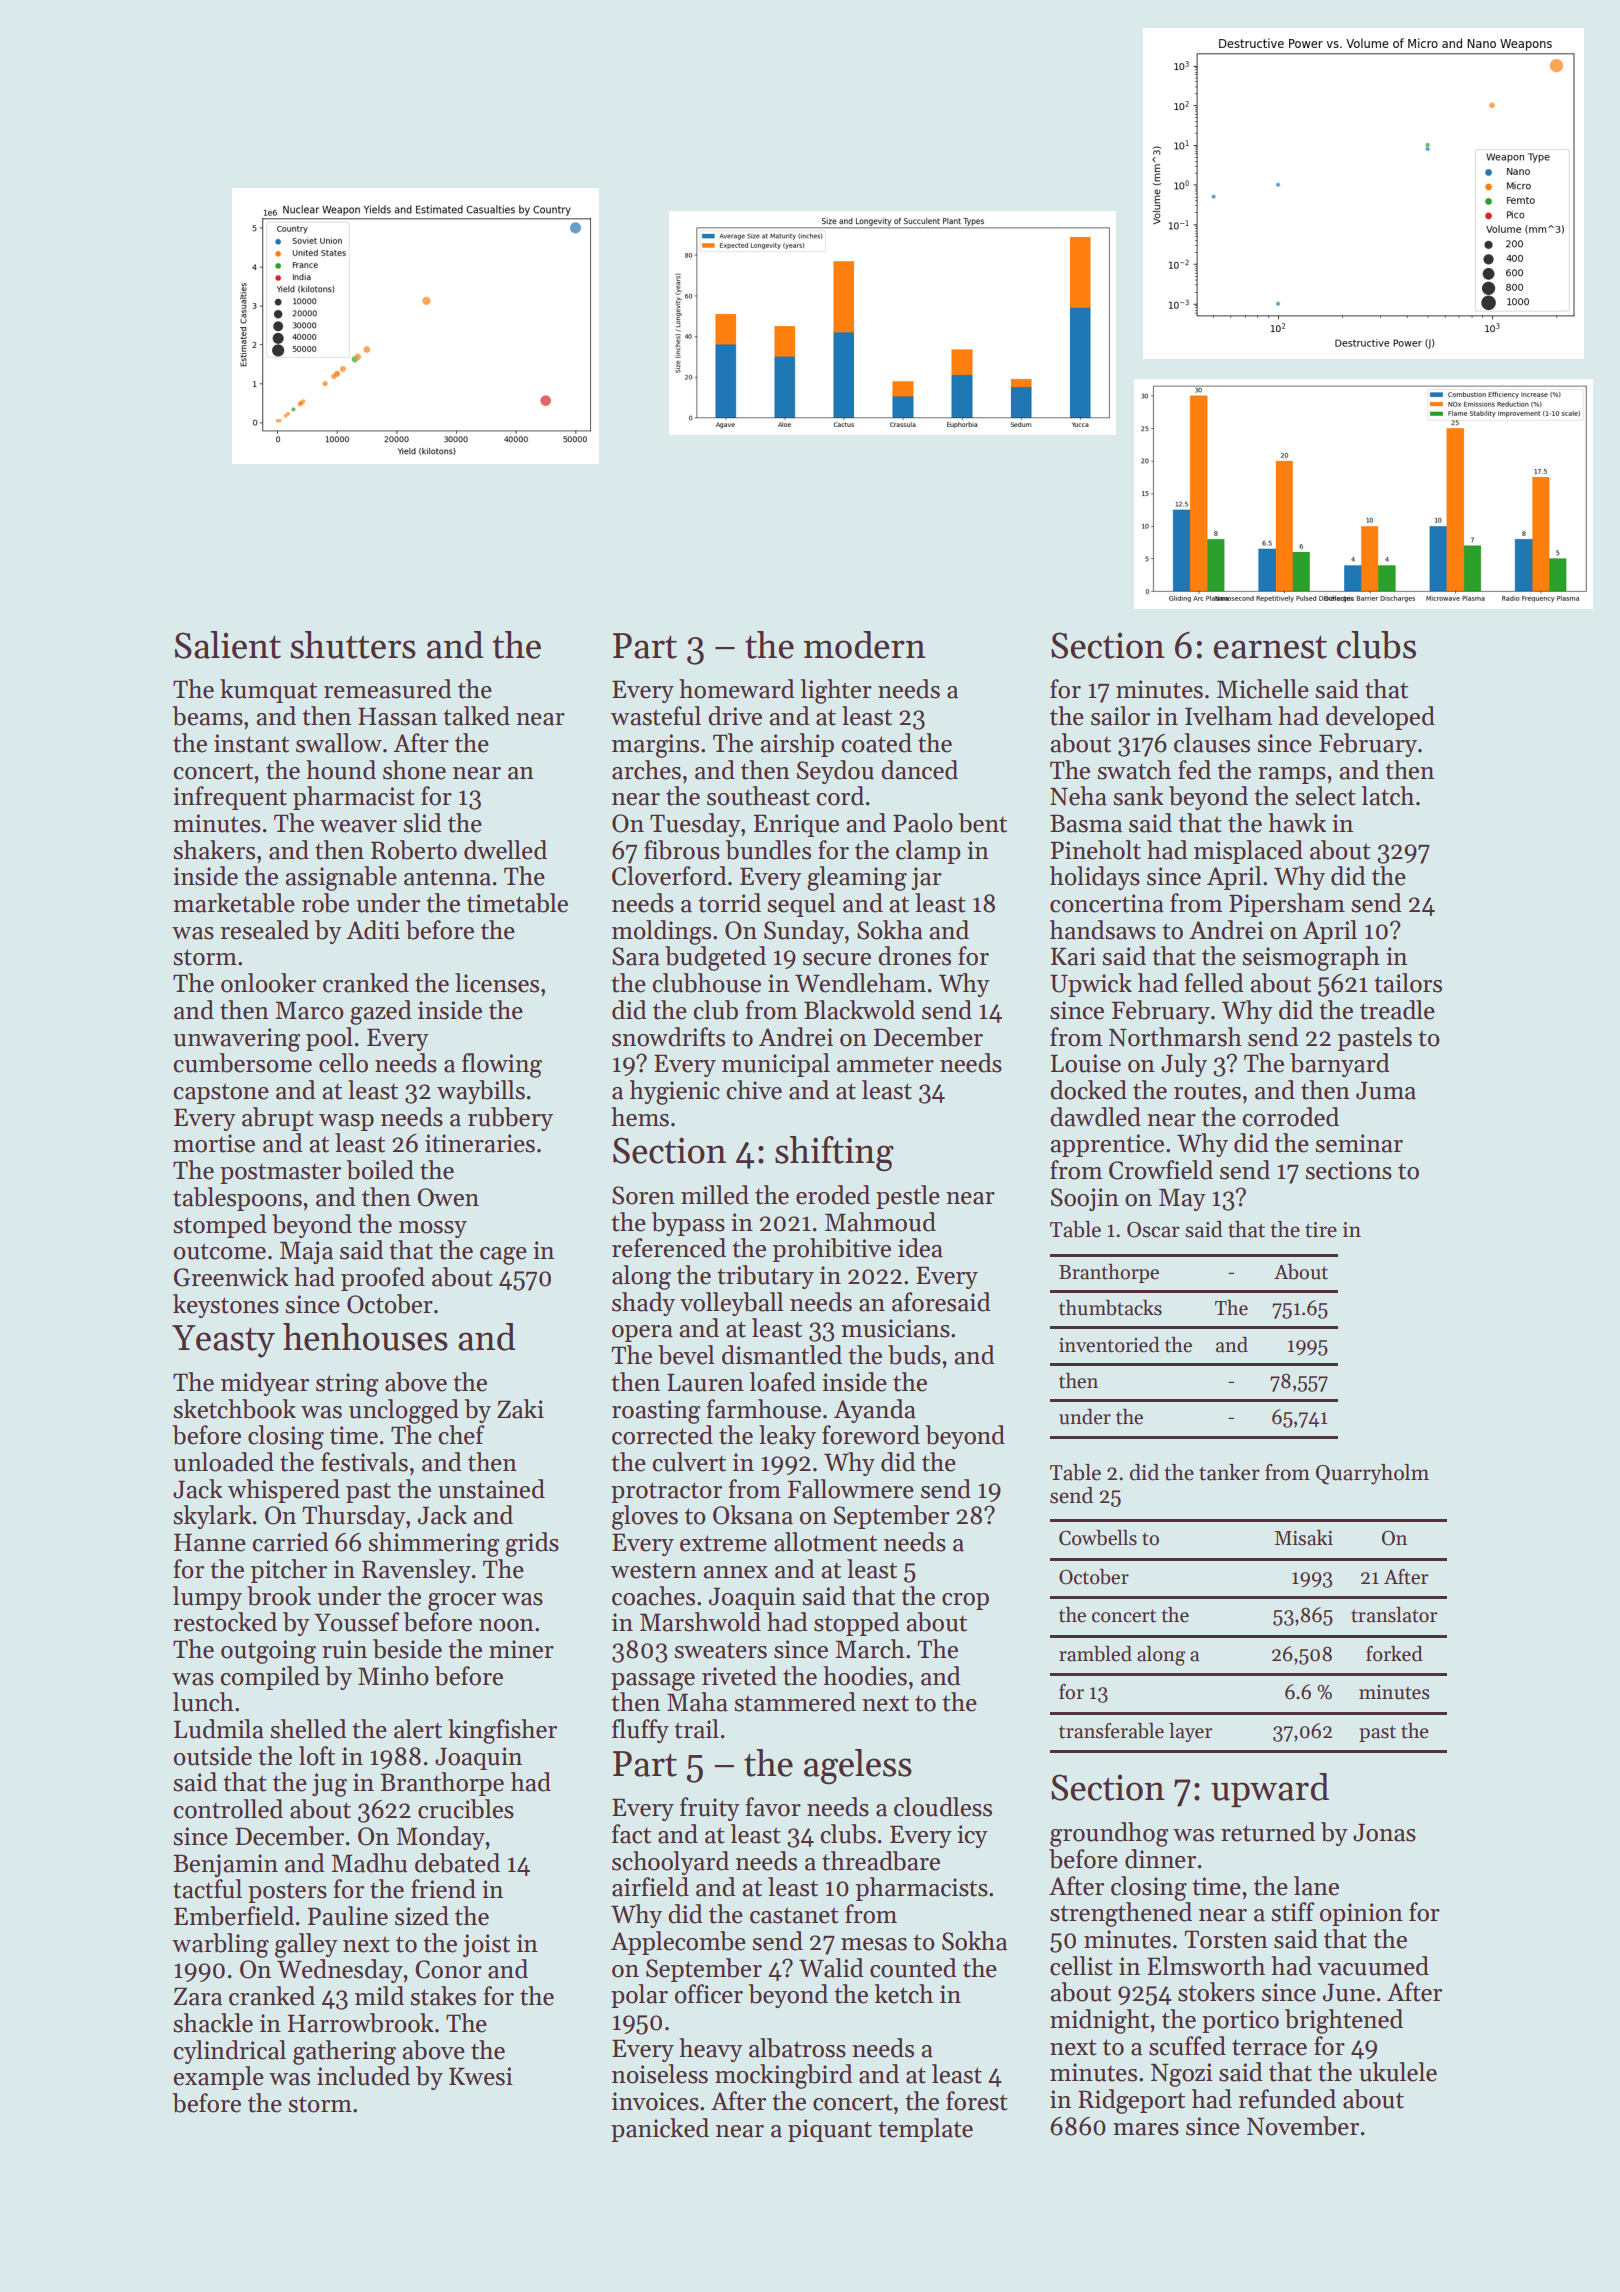 The height and width of the screenshot is (2292, 1620). Describe the element at coordinates (914, 1355) in the screenshot. I see `buds` at that location.
